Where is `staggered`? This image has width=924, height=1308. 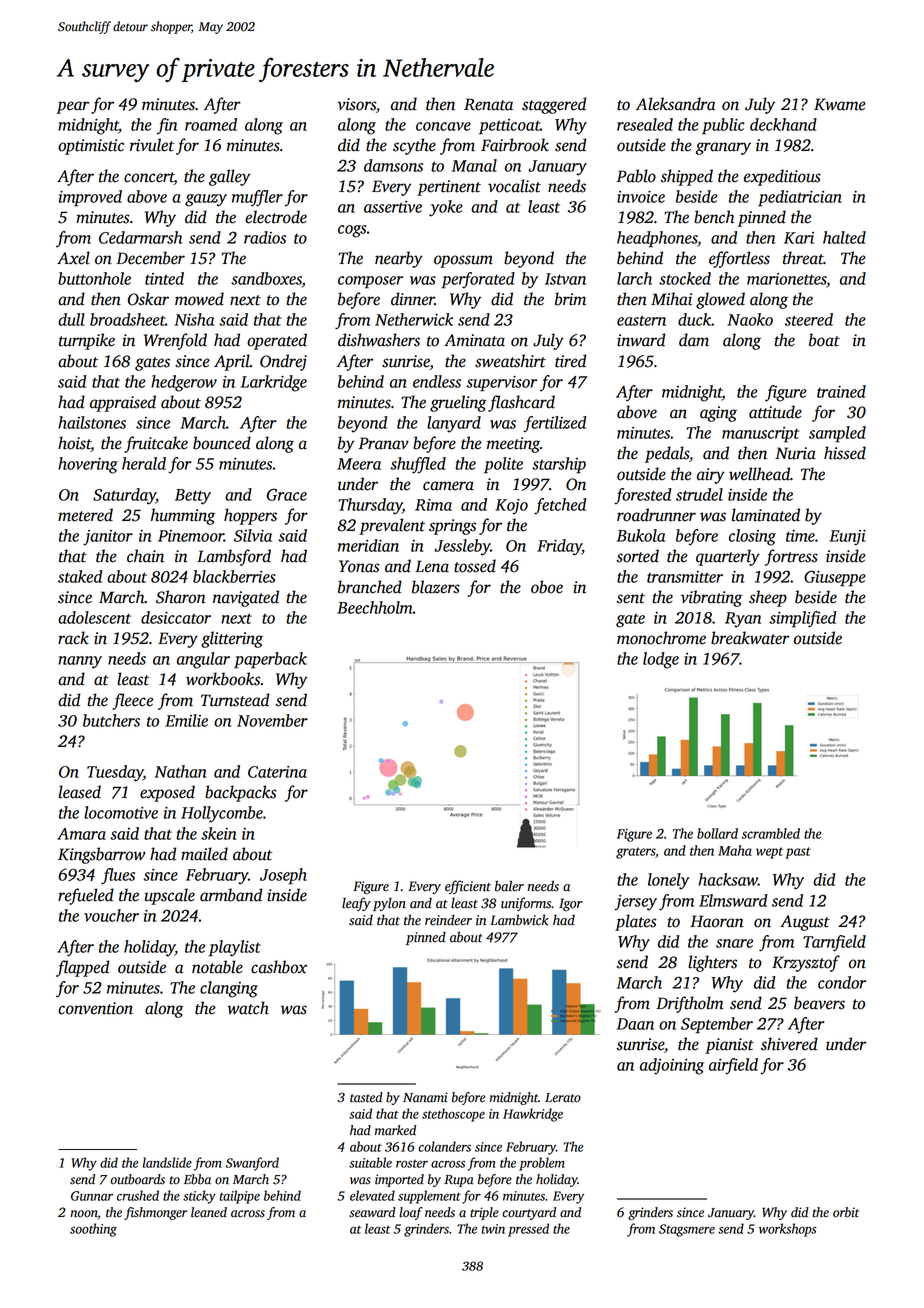 staggered is located at coordinates (554, 105).
